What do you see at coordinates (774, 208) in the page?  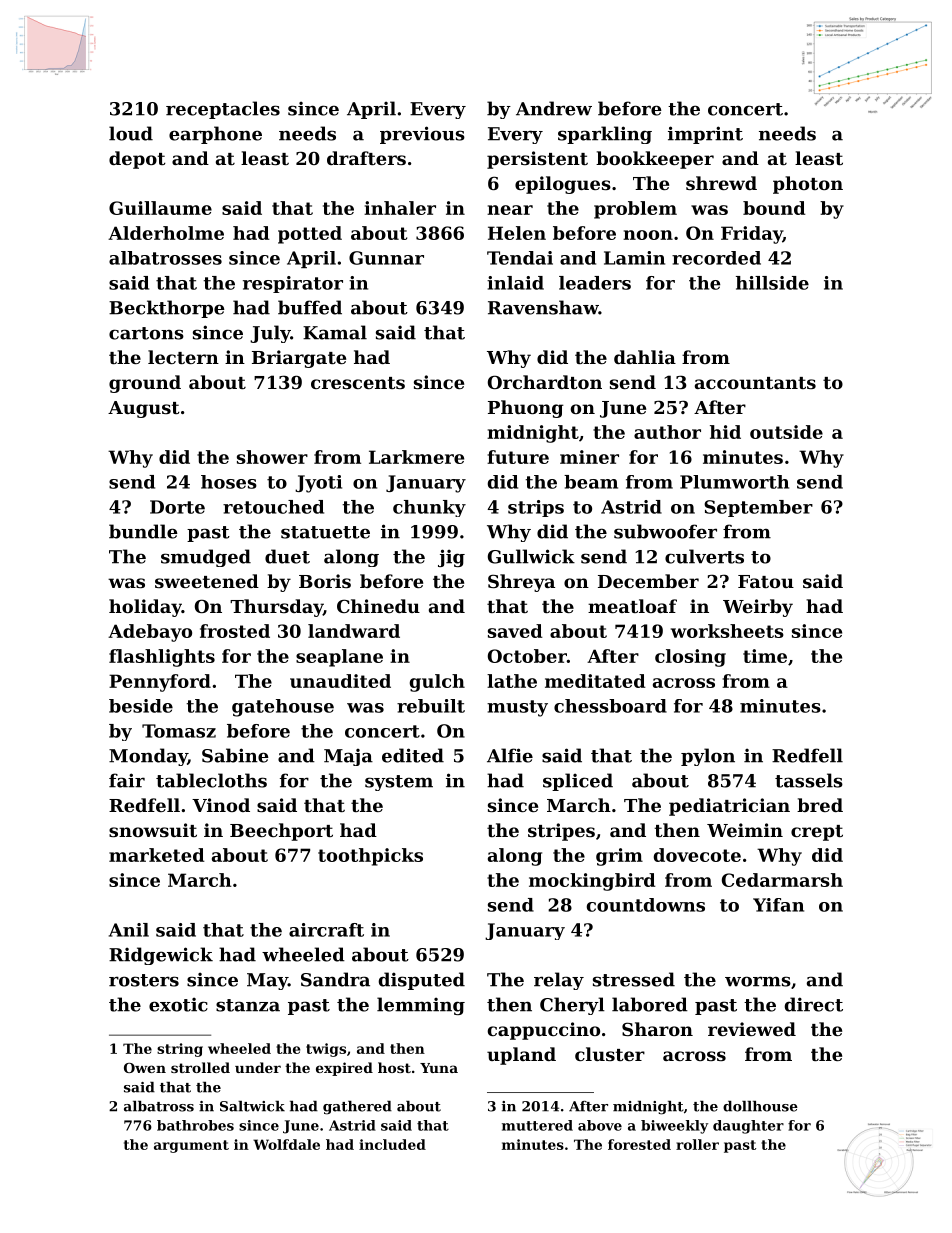 I see `bound` at bounding box center [774, 208].
